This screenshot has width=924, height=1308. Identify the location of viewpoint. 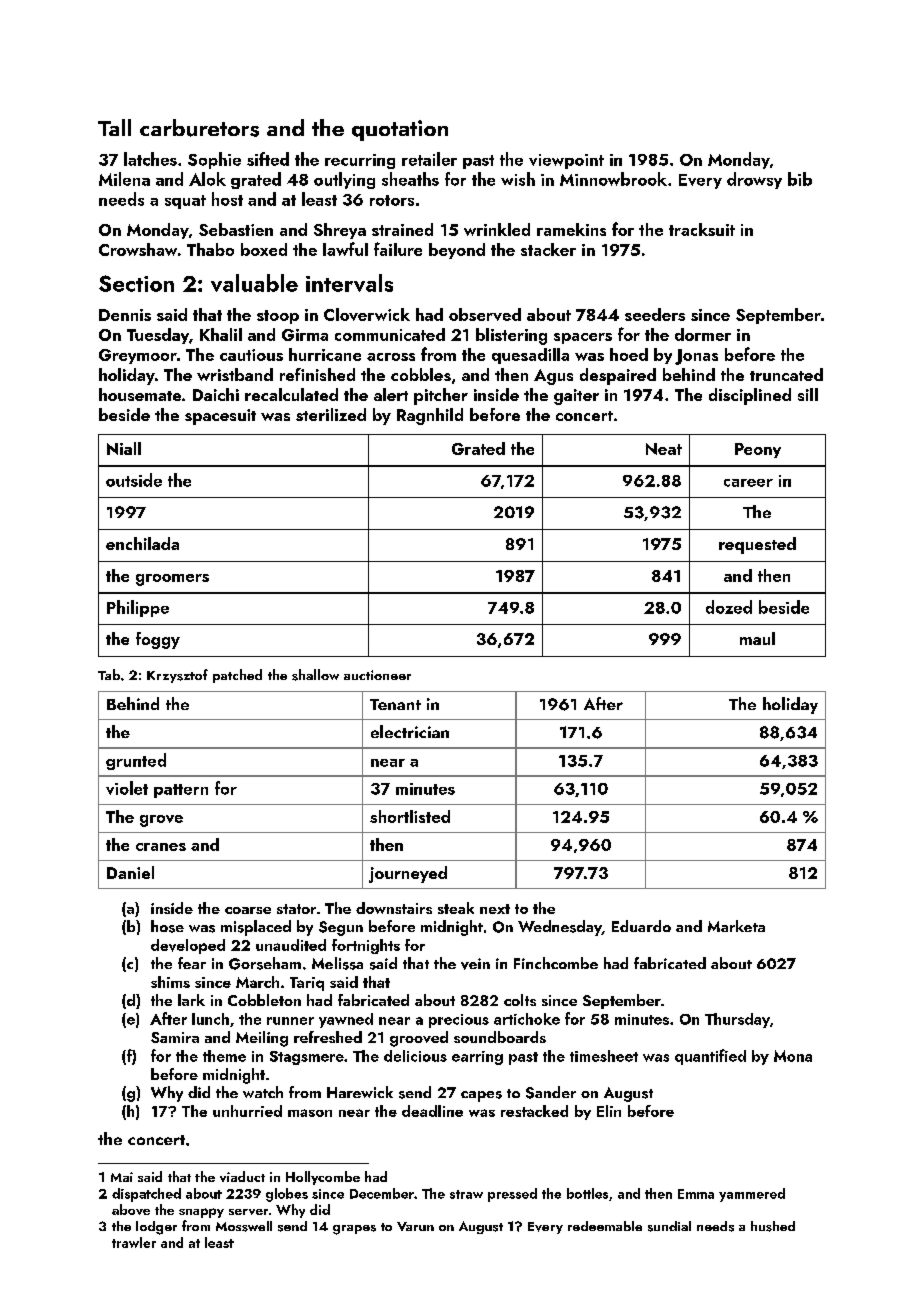
(566, 161).
